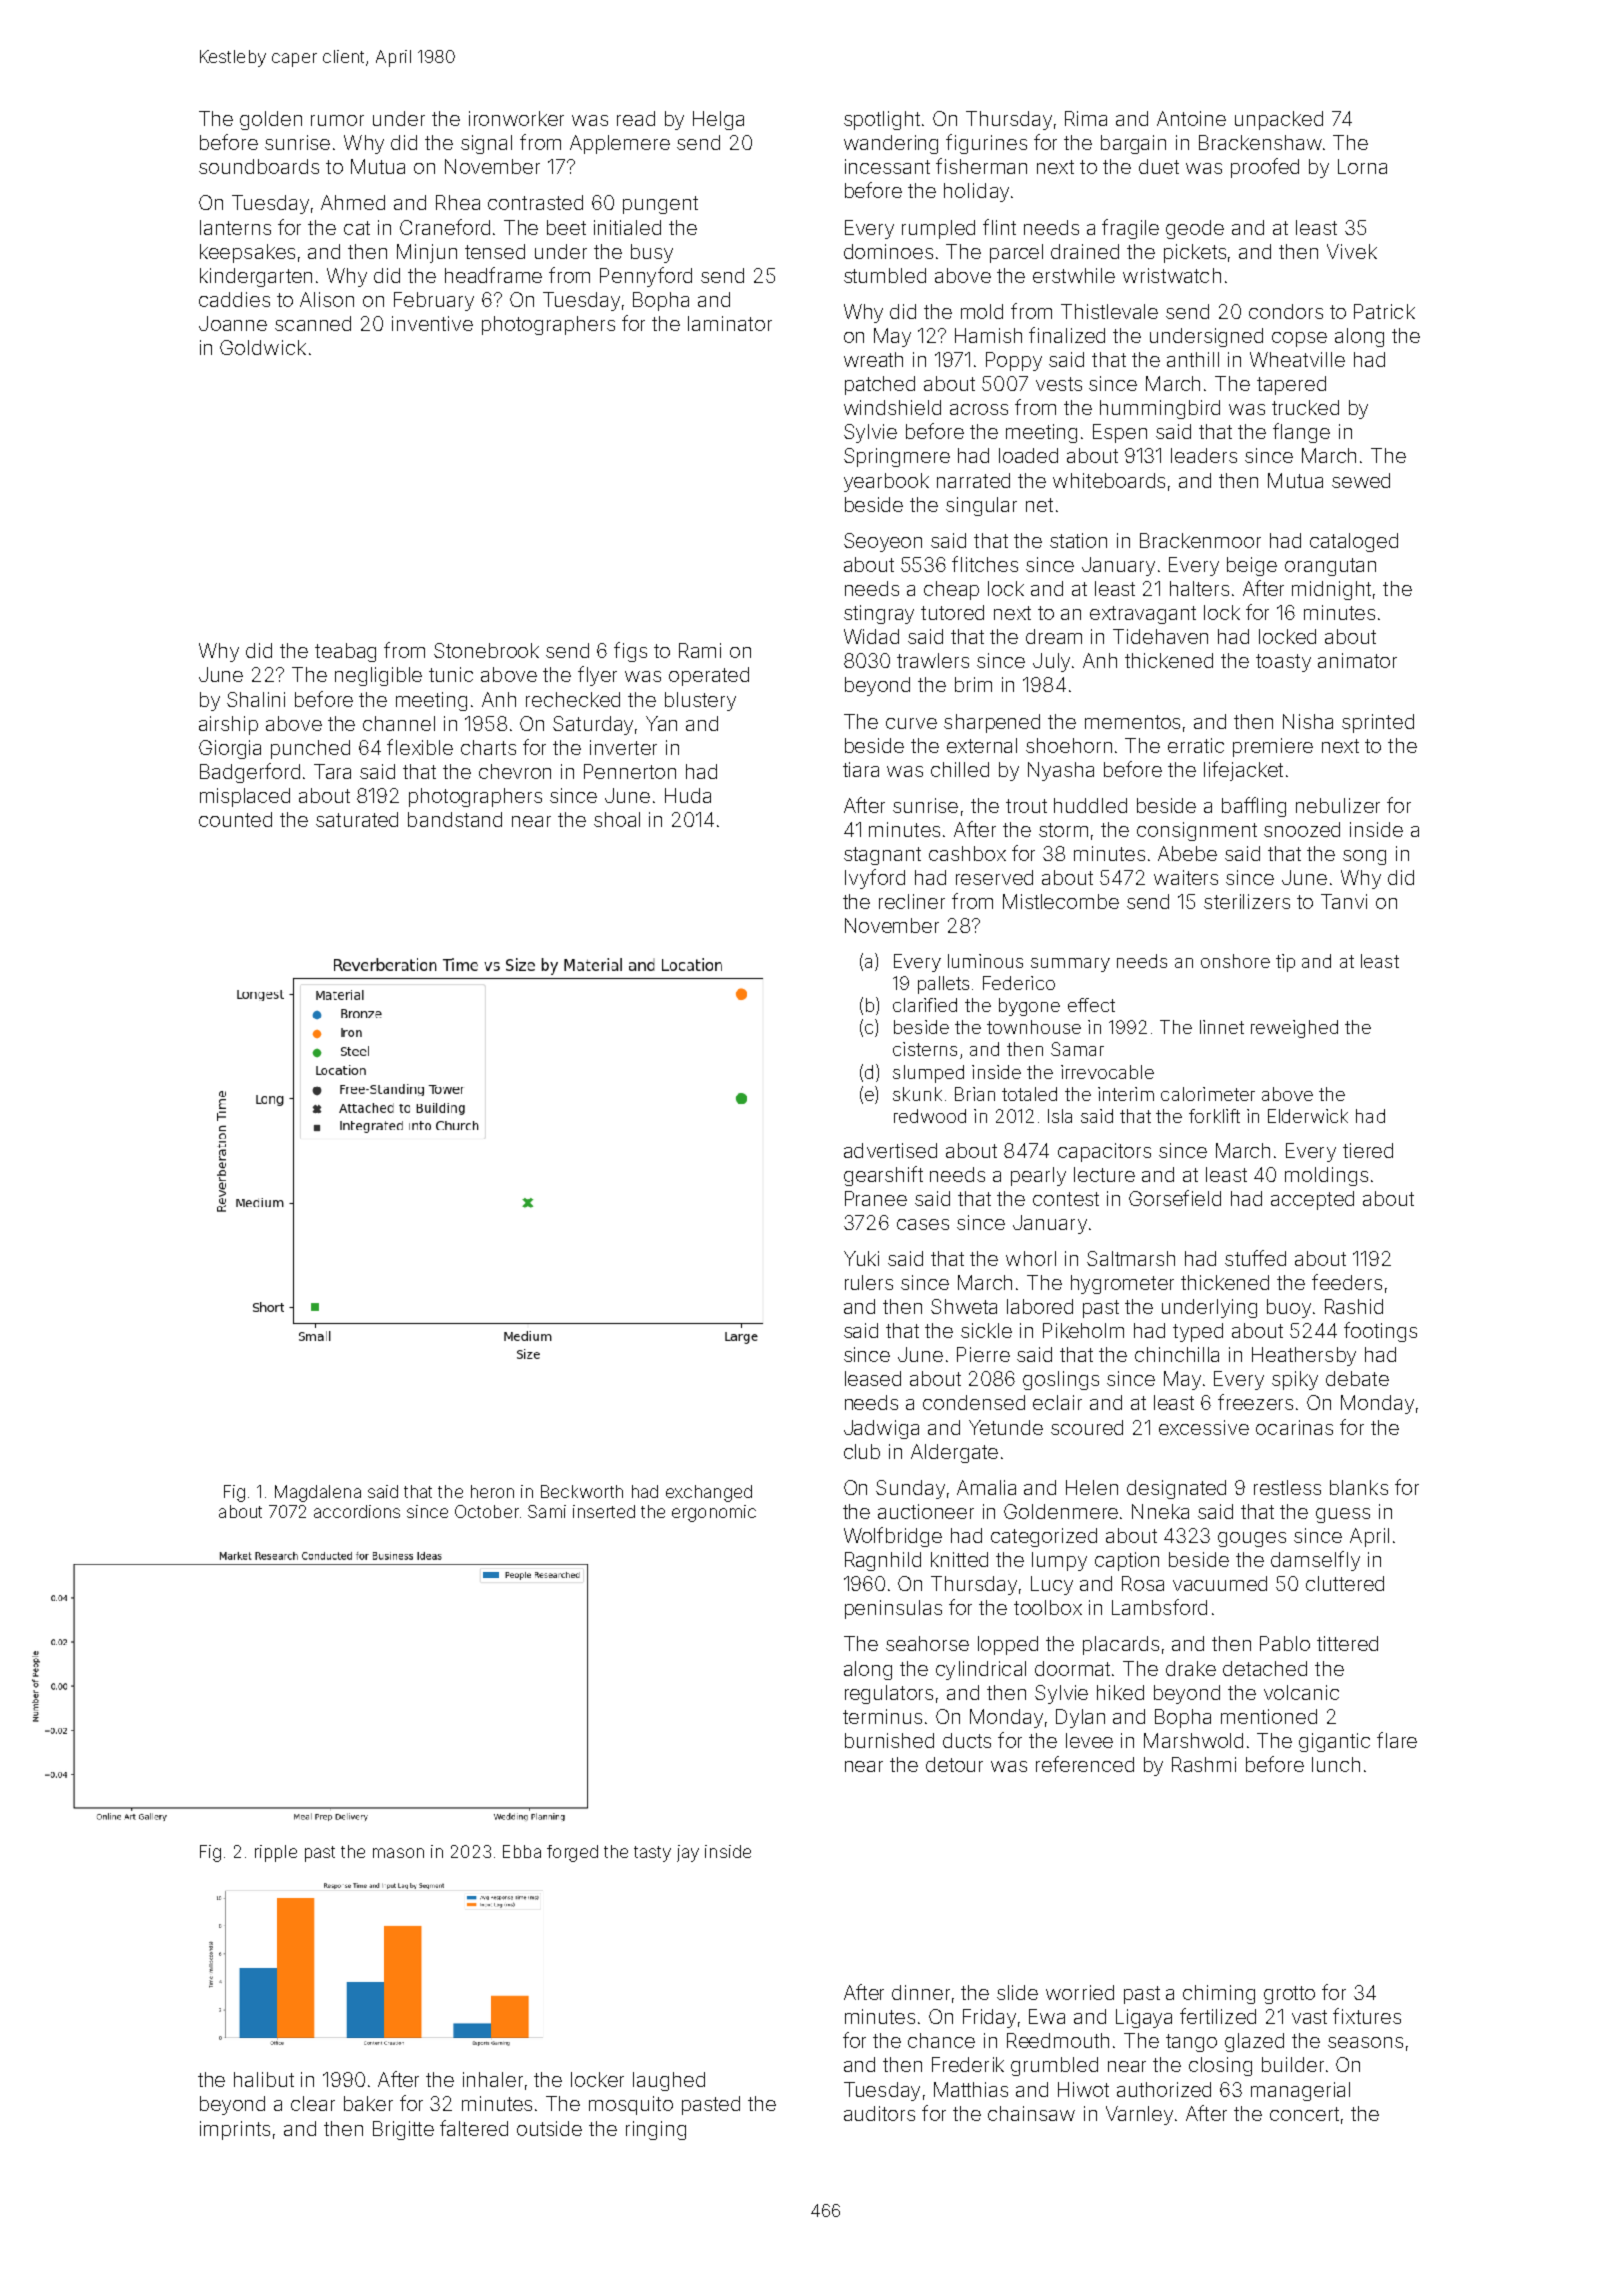  Describe the element at coordinates (337, 120) in the page. I see `rumor` at that location.
